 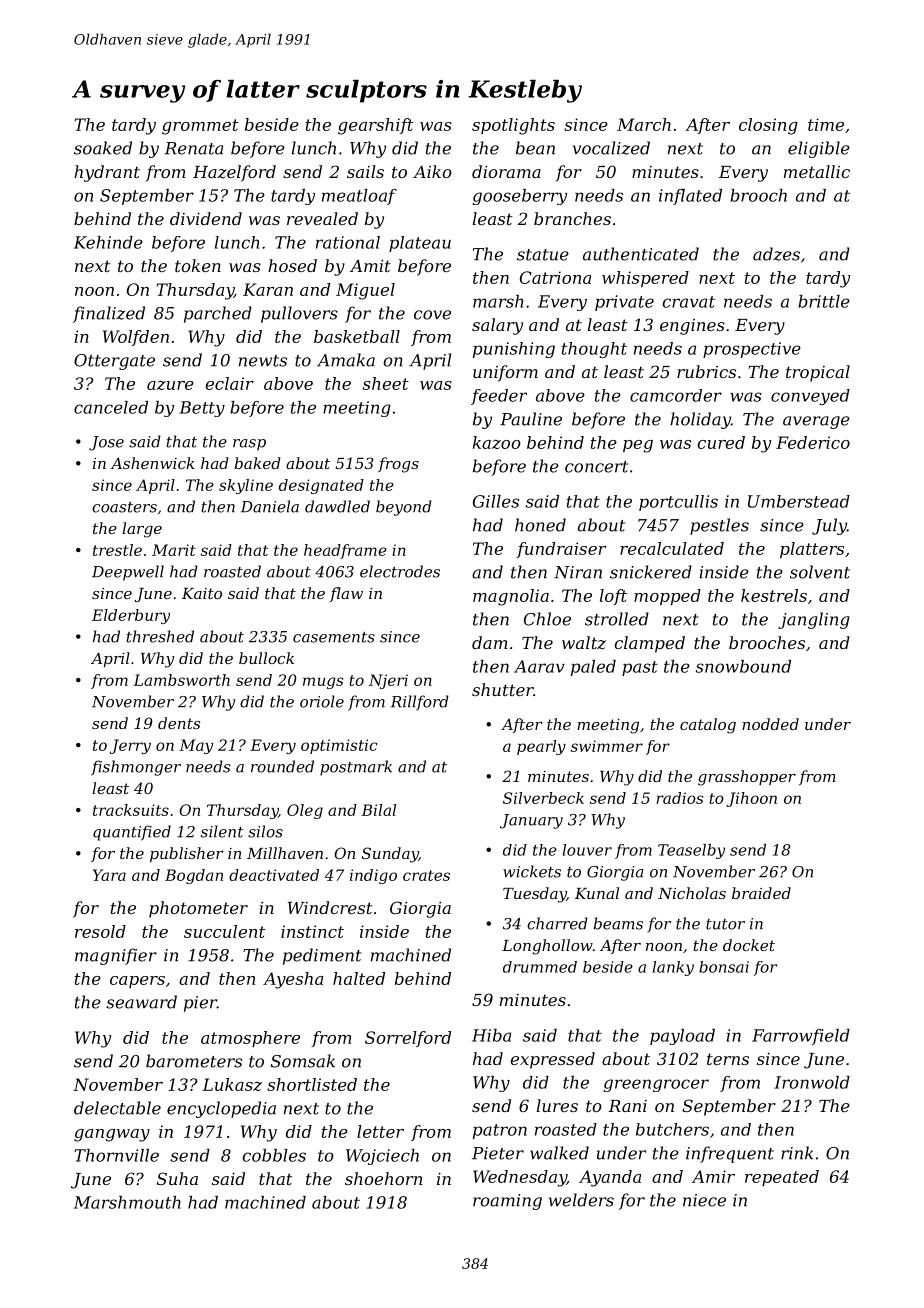 I want to click on eclair, so click(x=229, y=383).
